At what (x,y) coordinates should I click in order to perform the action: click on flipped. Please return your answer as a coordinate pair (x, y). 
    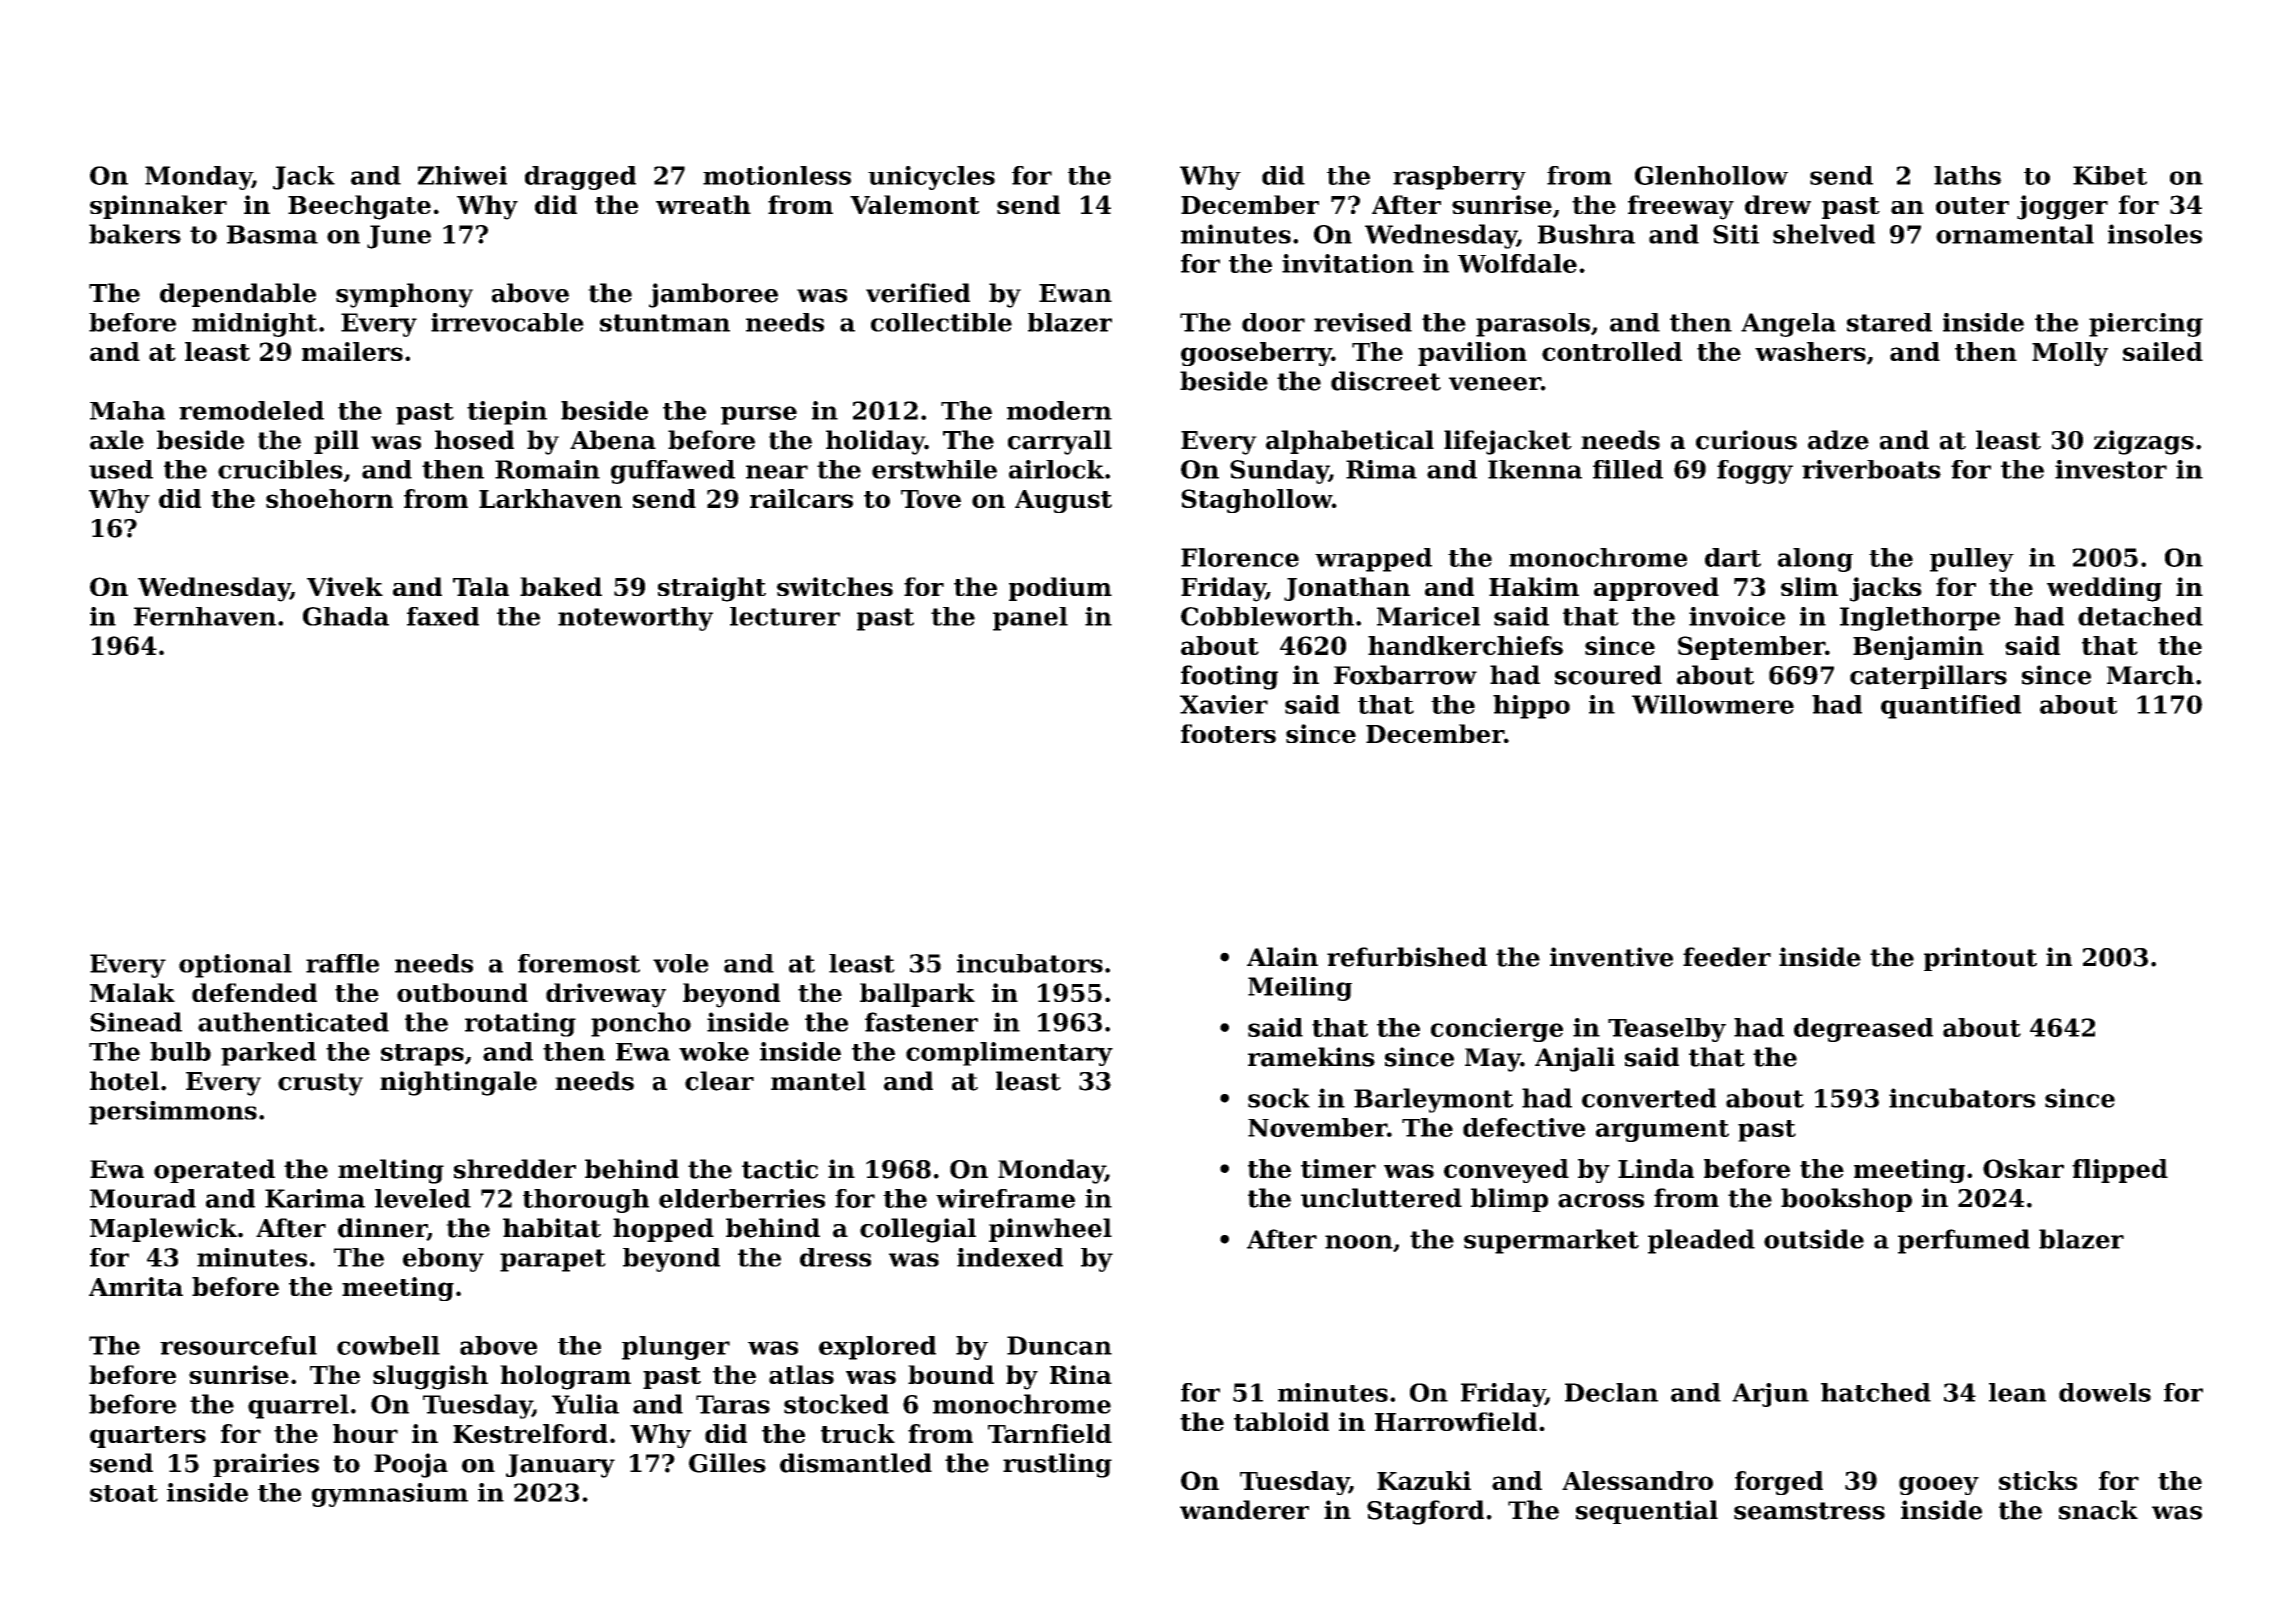
    Looking at the image, I should click on (2120, 1171).
